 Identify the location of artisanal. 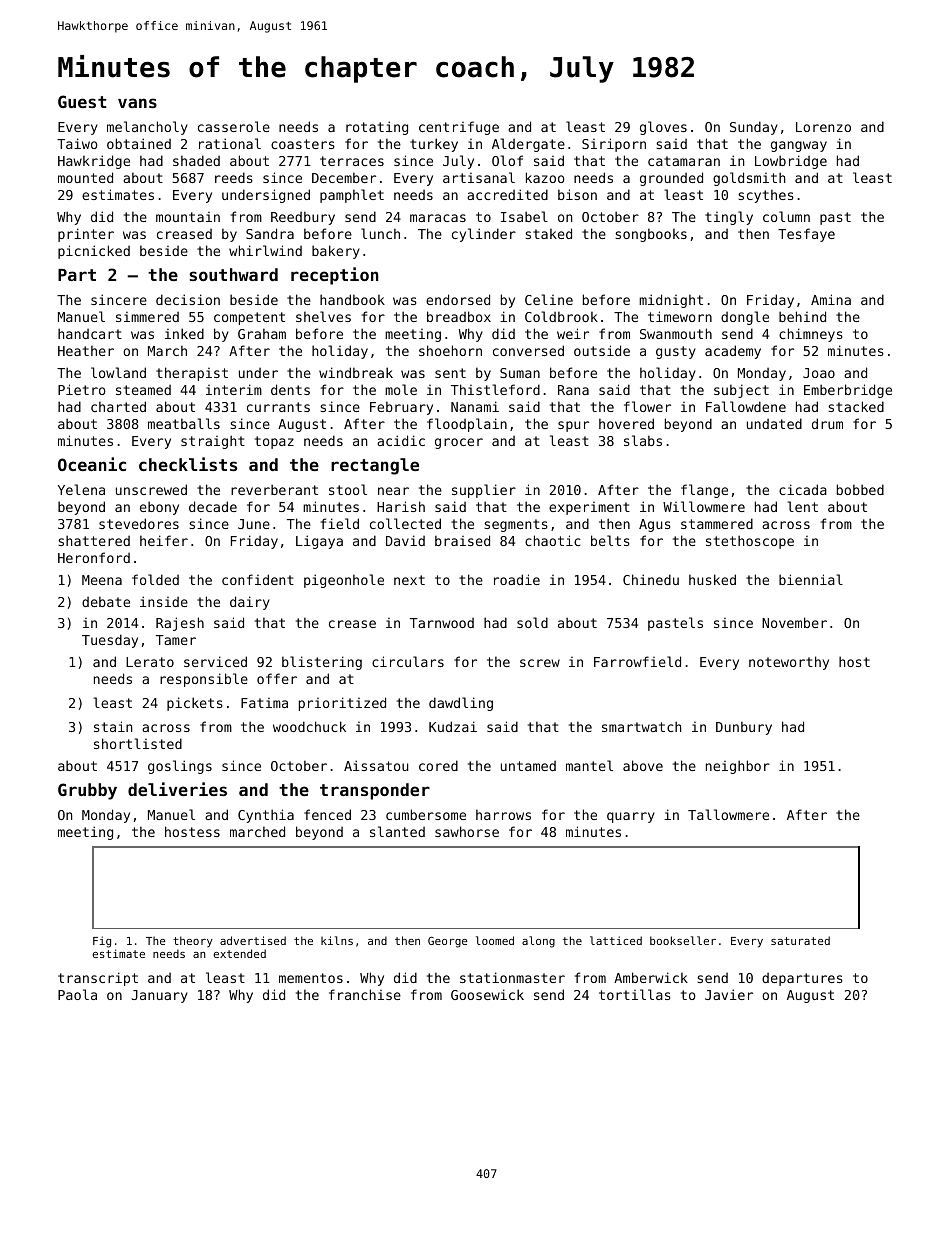
(479, 177).
